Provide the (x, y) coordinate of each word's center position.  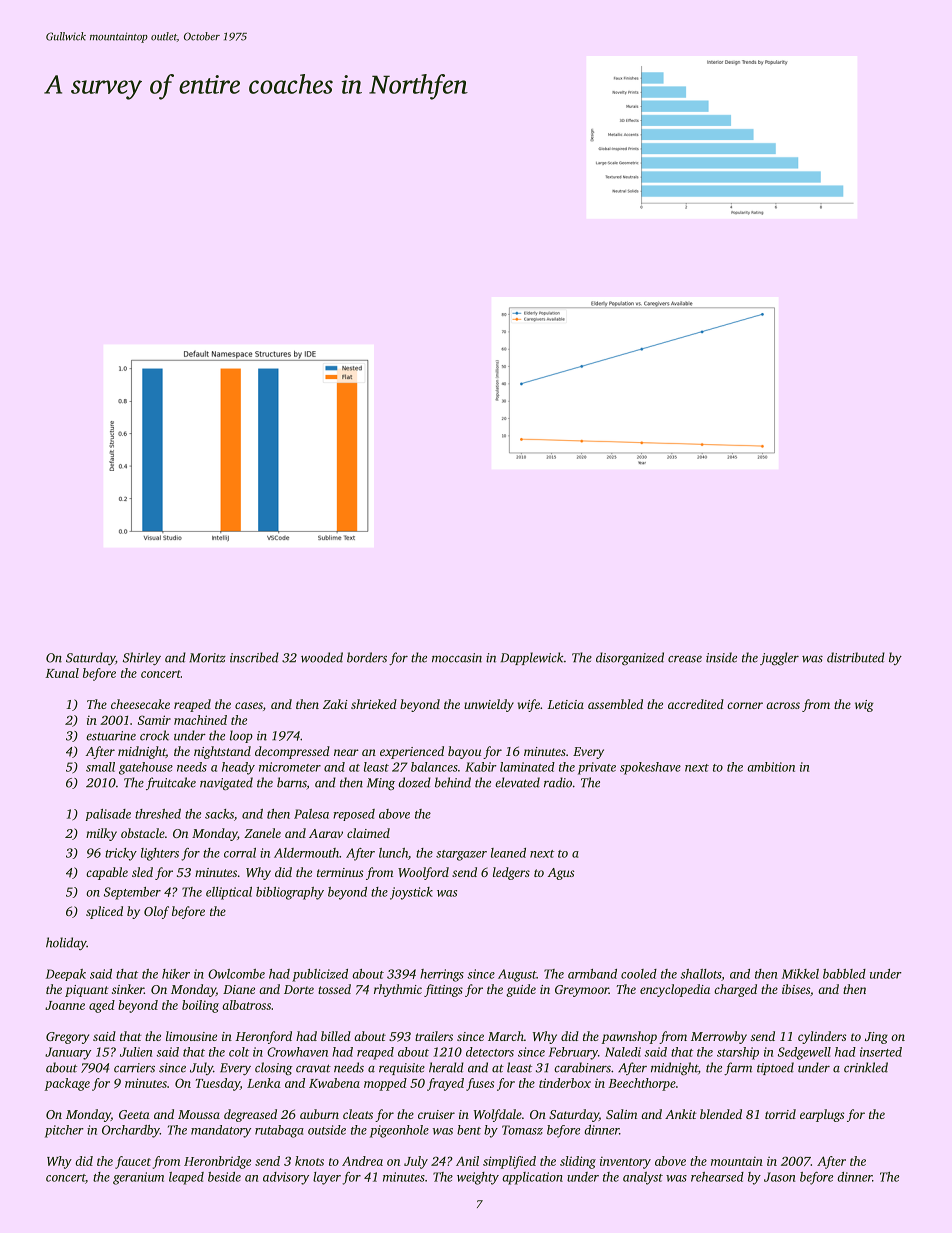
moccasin (457, 658)
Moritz (207, 658)
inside (721, 657)
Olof (156, 912)
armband (592, 974)
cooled (639, 974)
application (532, 1178)
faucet (133, 1162)
